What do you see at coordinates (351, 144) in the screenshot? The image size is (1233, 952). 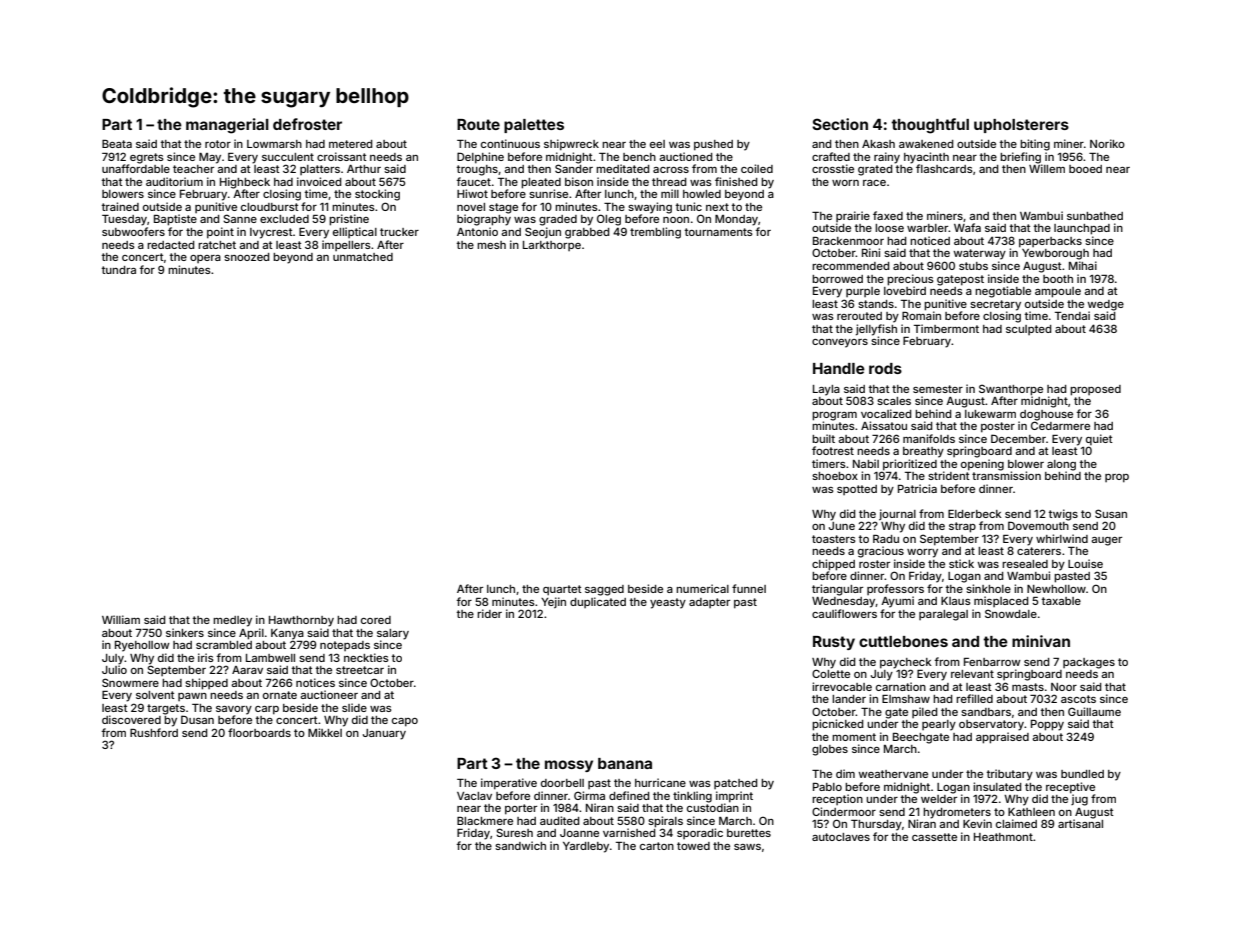 I see `metered` at bounding box center [351, 144].
